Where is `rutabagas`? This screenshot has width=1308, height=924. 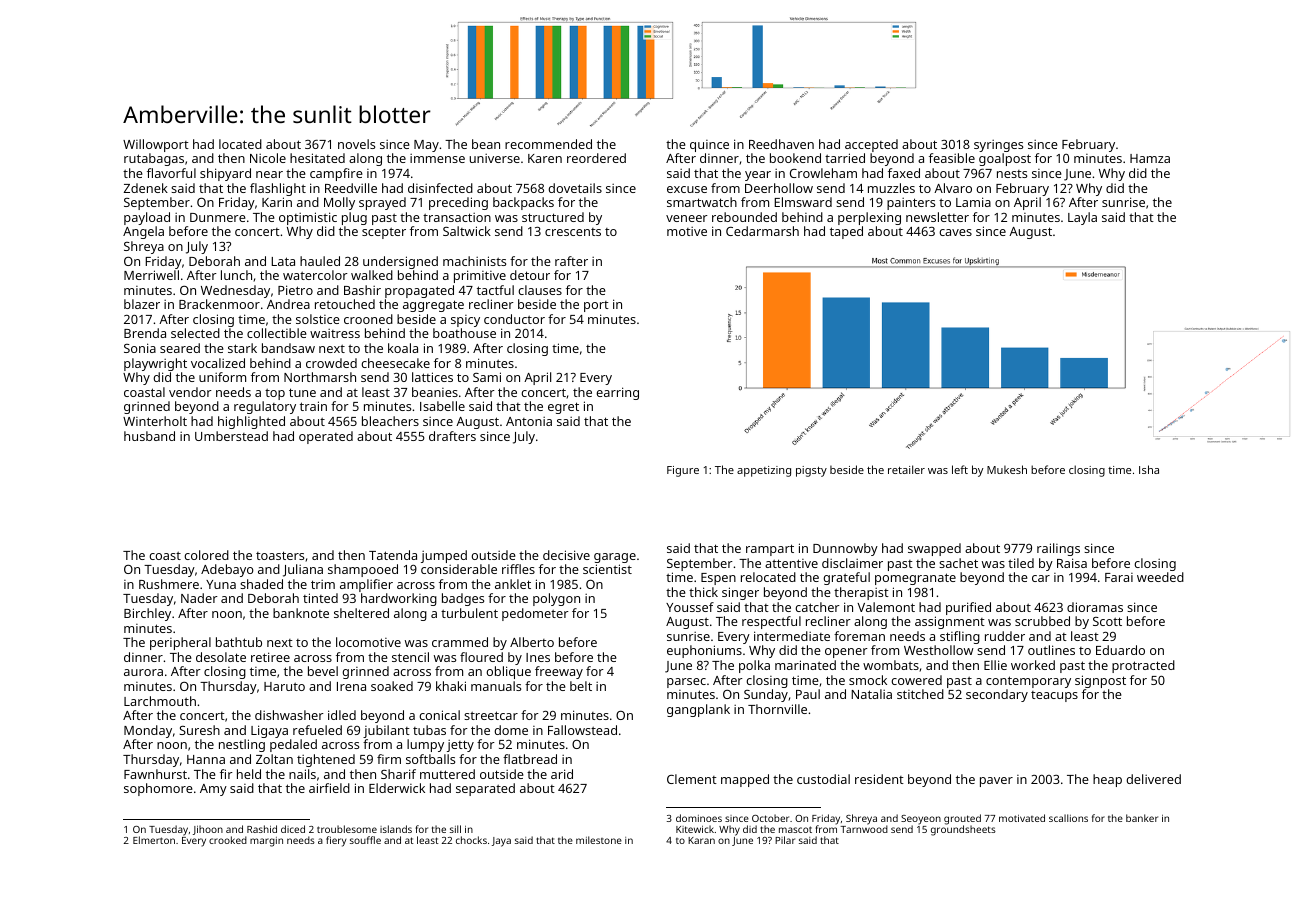 rutabagas is located at coordinates (154, 159).
